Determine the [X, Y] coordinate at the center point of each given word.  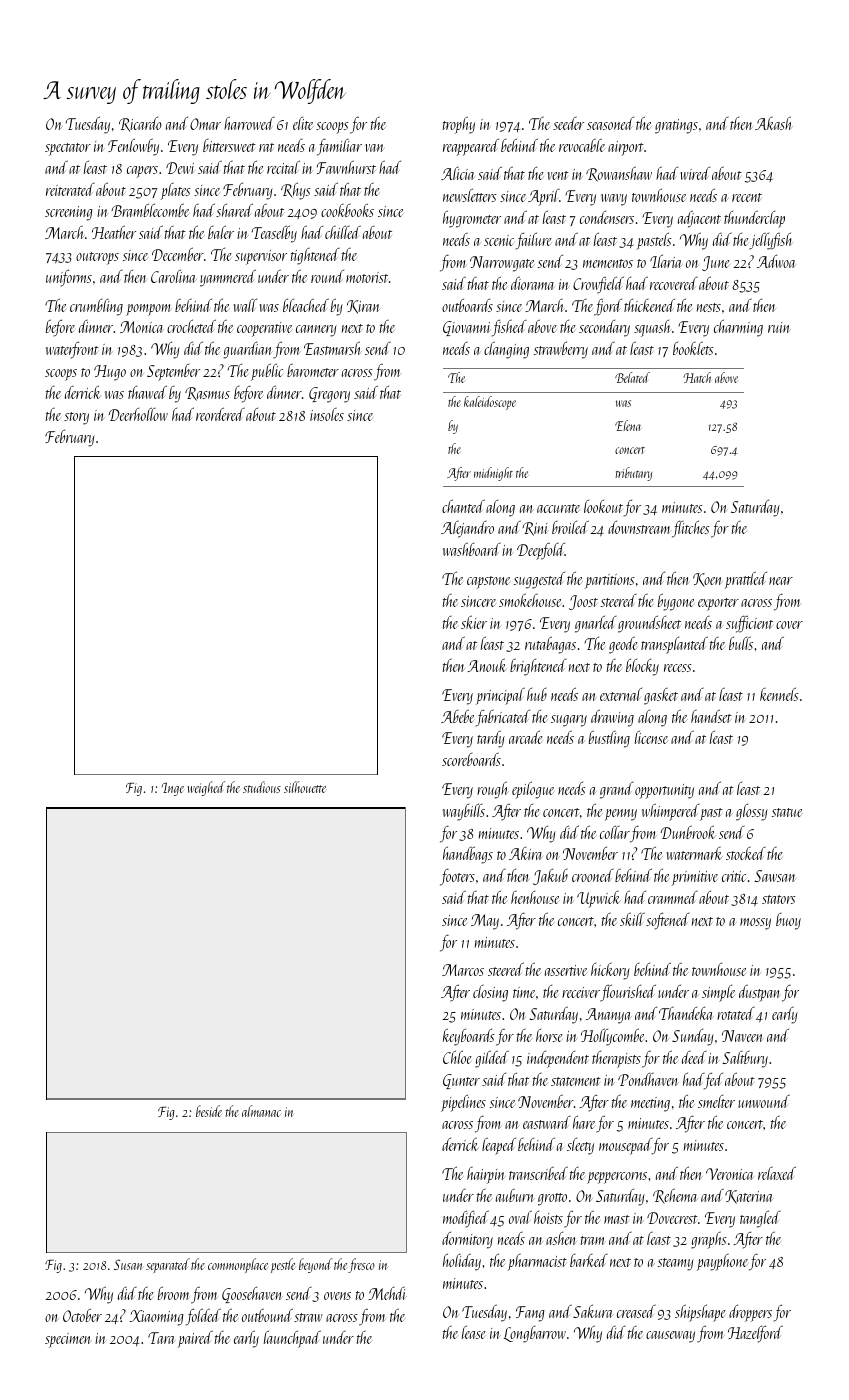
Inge [173, 789]
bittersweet [229, 145]
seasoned [610, 123]
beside [209, 1111]
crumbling [96, 307]
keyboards [469, 1037]
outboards [467, 305]
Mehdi [387, 1293]
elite [303, 123]
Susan [128, 1264]
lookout [603, 506]
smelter [716, 1101]
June [715, 263]
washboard [472, 549]
